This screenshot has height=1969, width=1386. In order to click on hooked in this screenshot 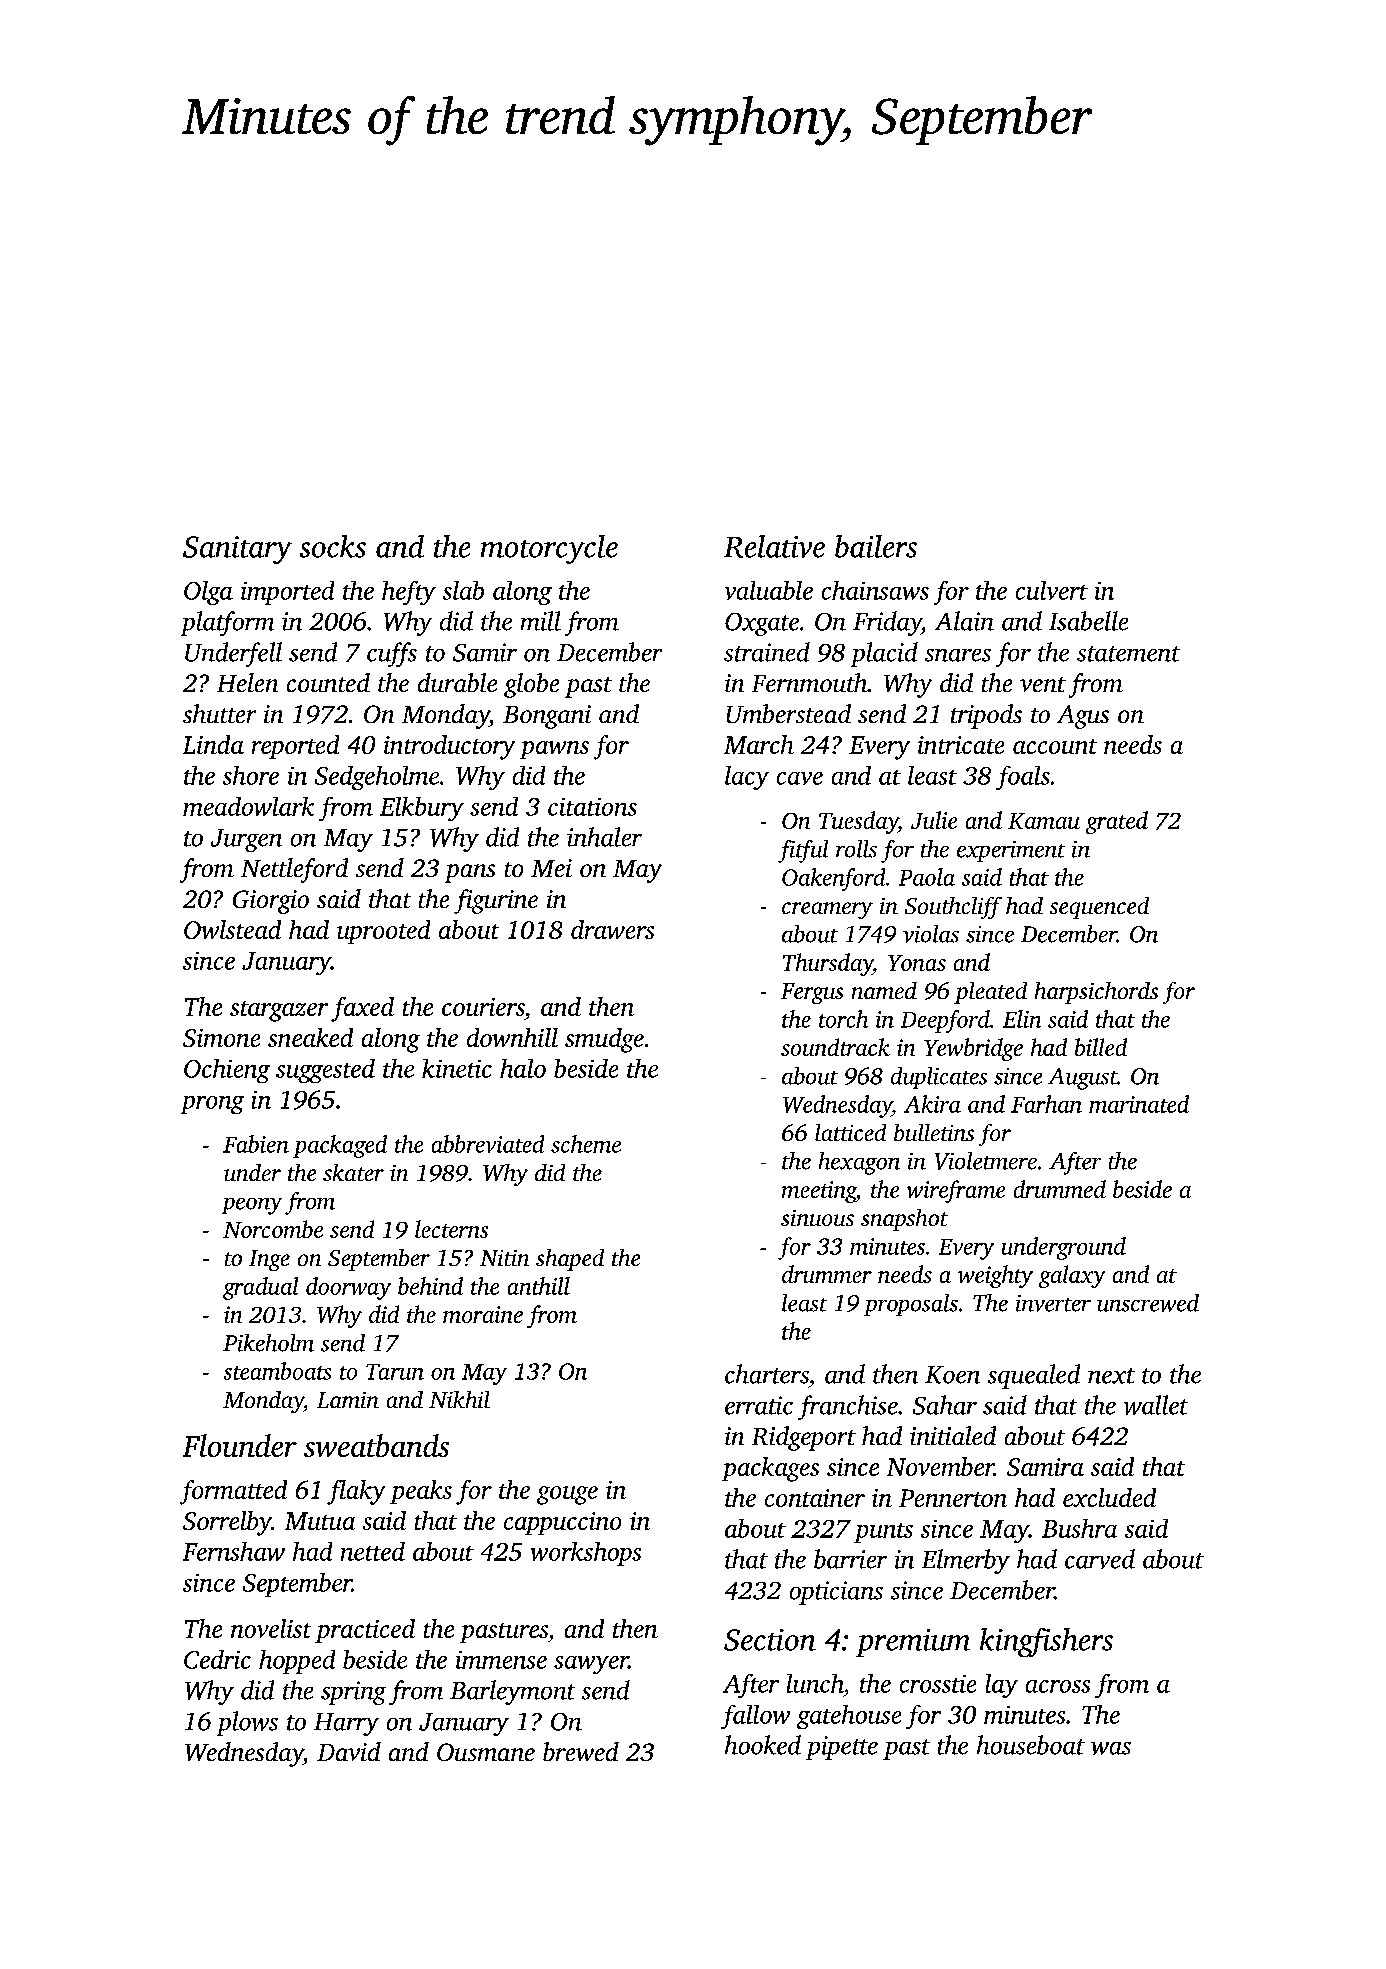, I will do `click(763, 1745)`.
